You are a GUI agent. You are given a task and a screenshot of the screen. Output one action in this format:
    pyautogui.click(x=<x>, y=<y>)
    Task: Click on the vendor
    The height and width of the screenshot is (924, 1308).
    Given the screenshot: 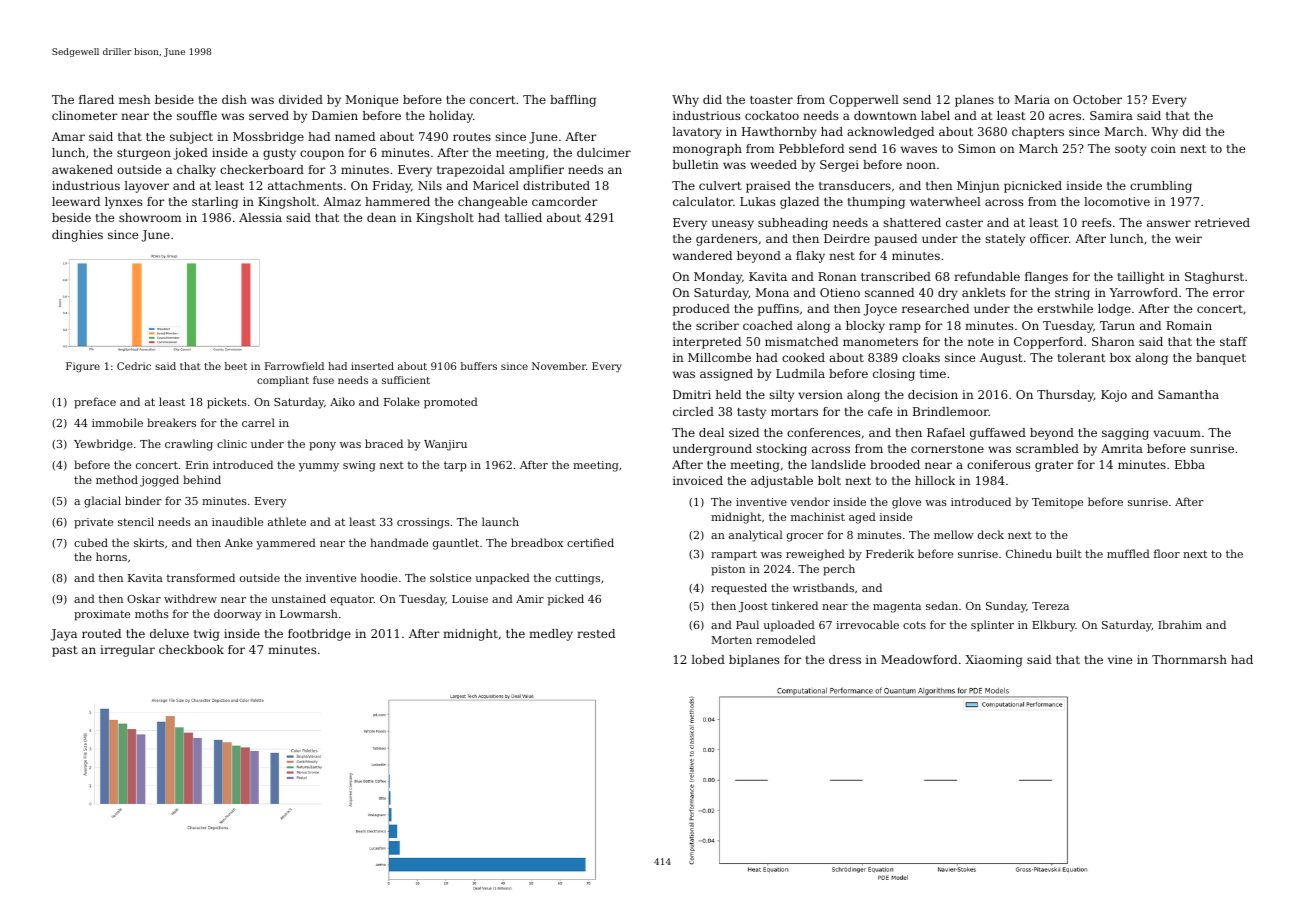 What is the action you would take?
    pyautogui.click(x=810, y=501)
